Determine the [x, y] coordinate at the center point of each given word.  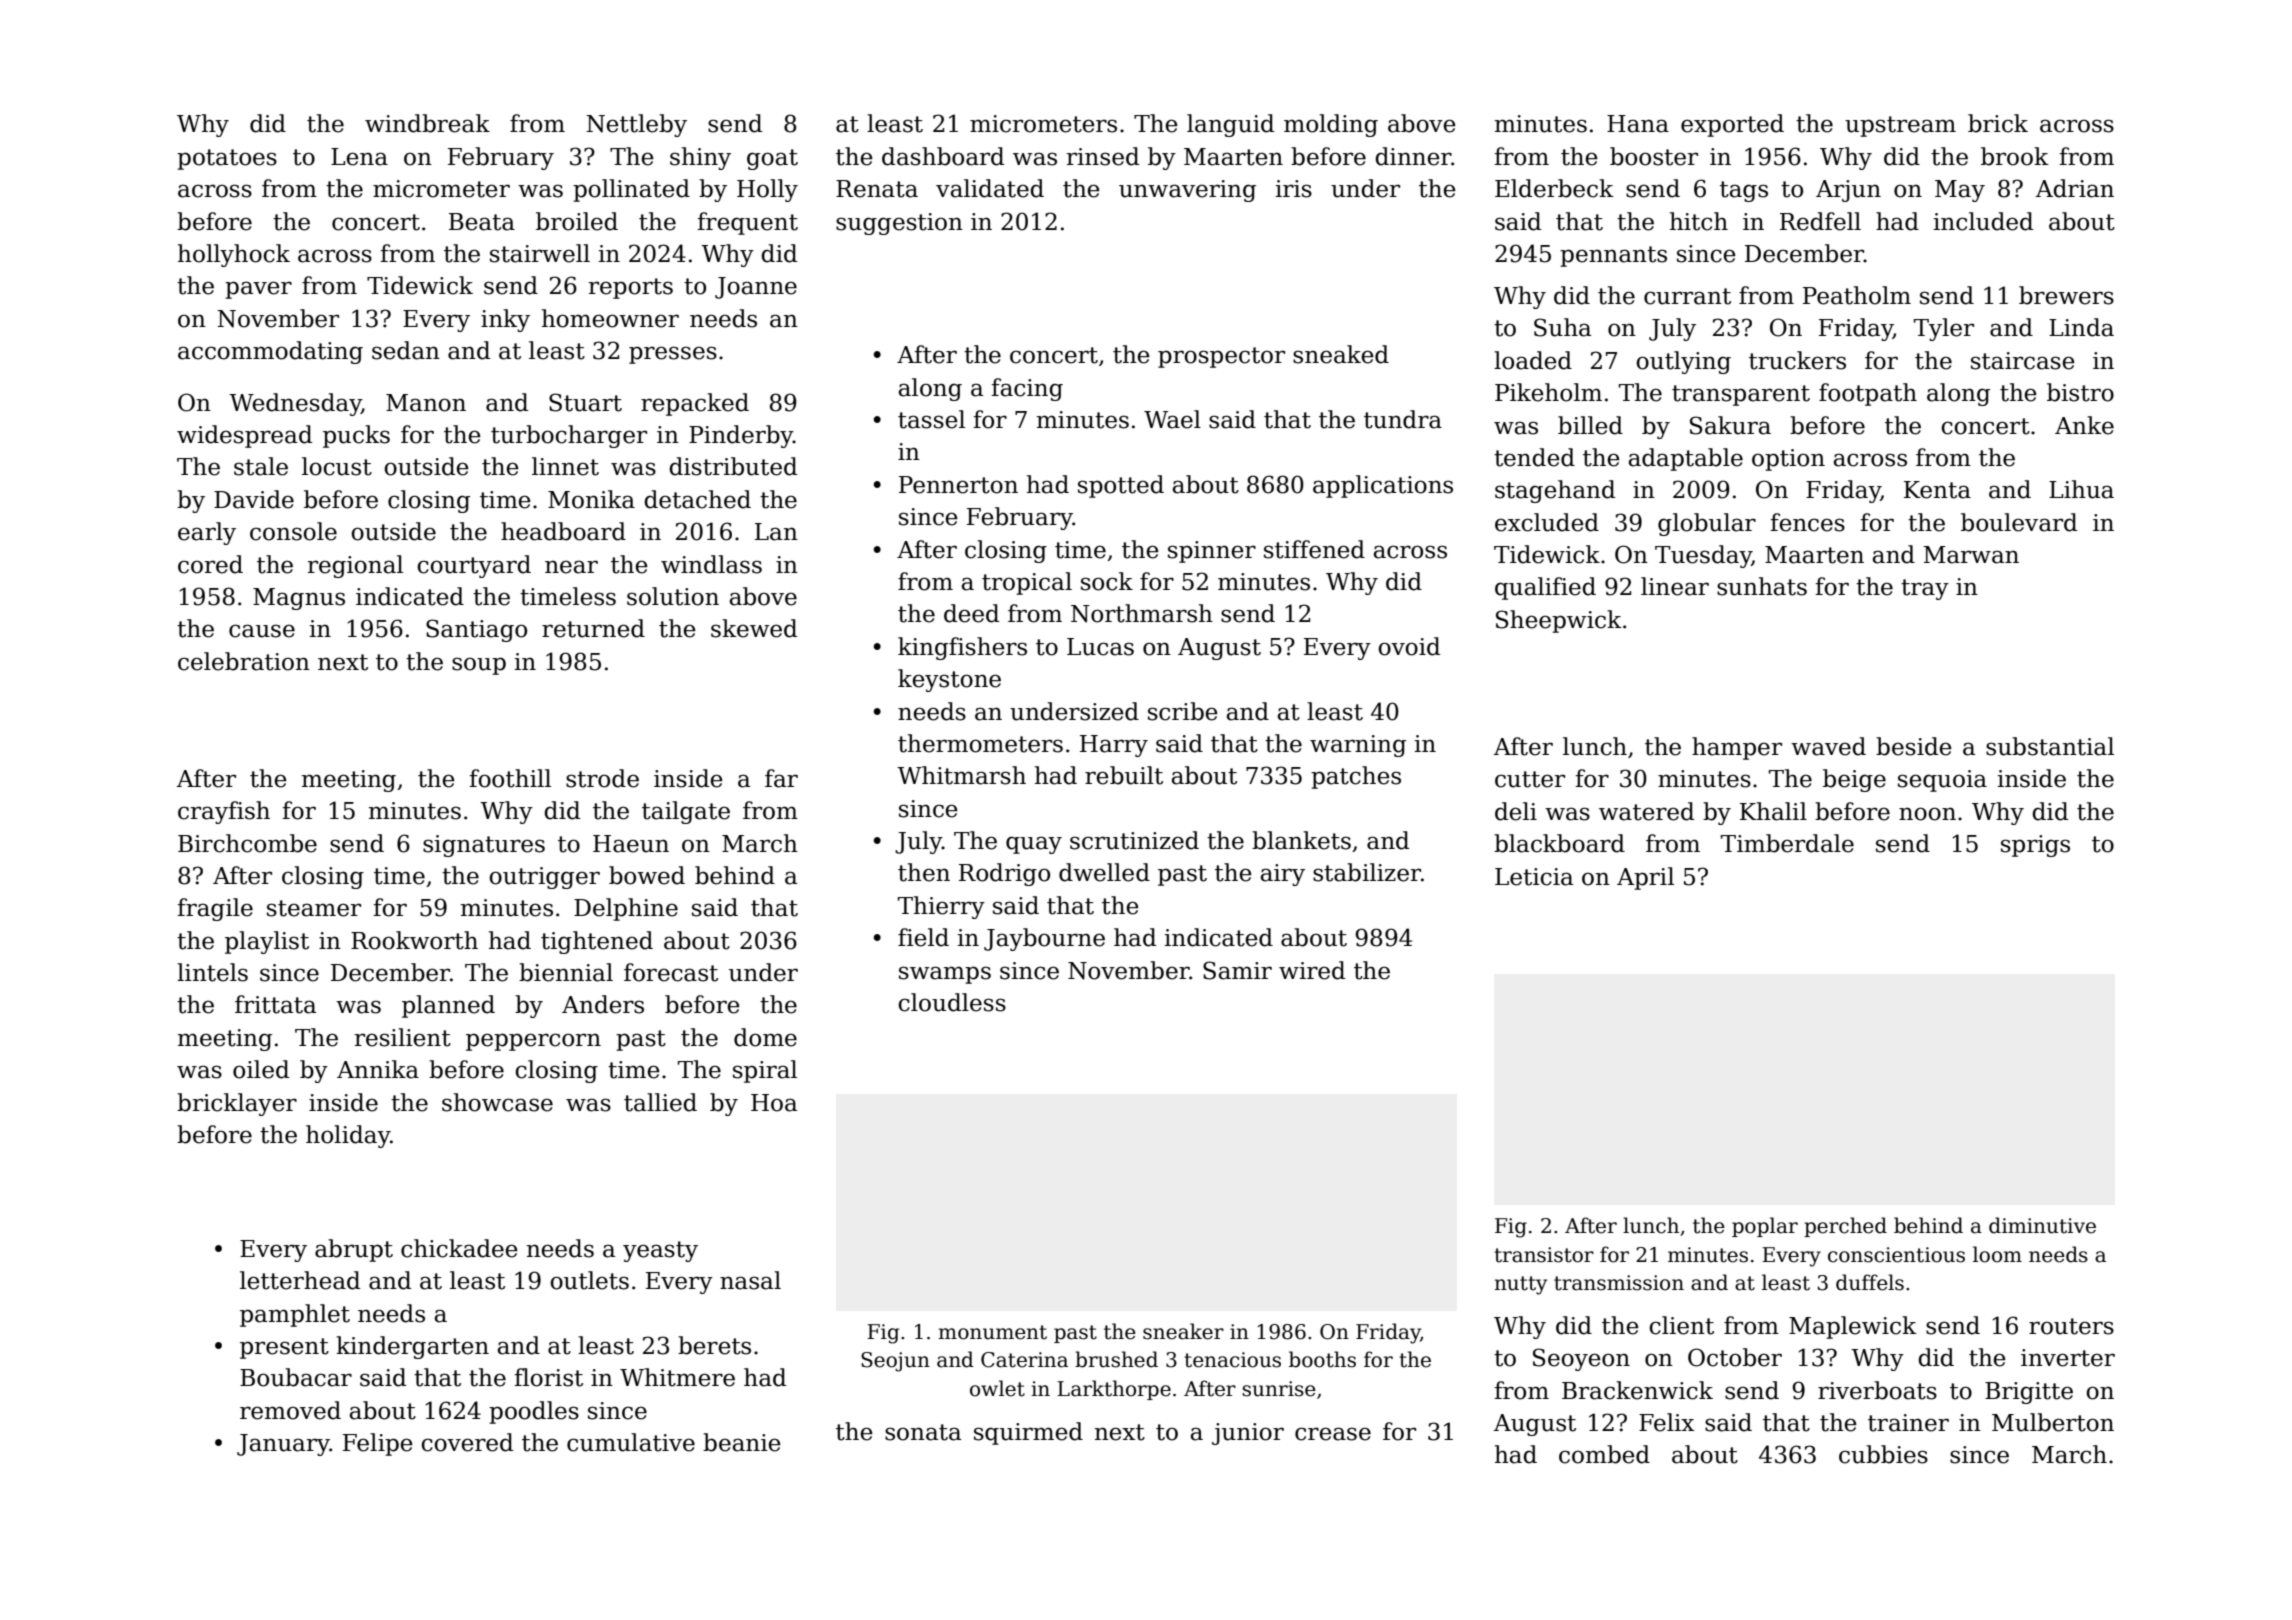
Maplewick [1853, 1327]
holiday [348, 1136]
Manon [426, 403]
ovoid [1409, 646]
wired [1312, 970]
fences [1807, 522]
